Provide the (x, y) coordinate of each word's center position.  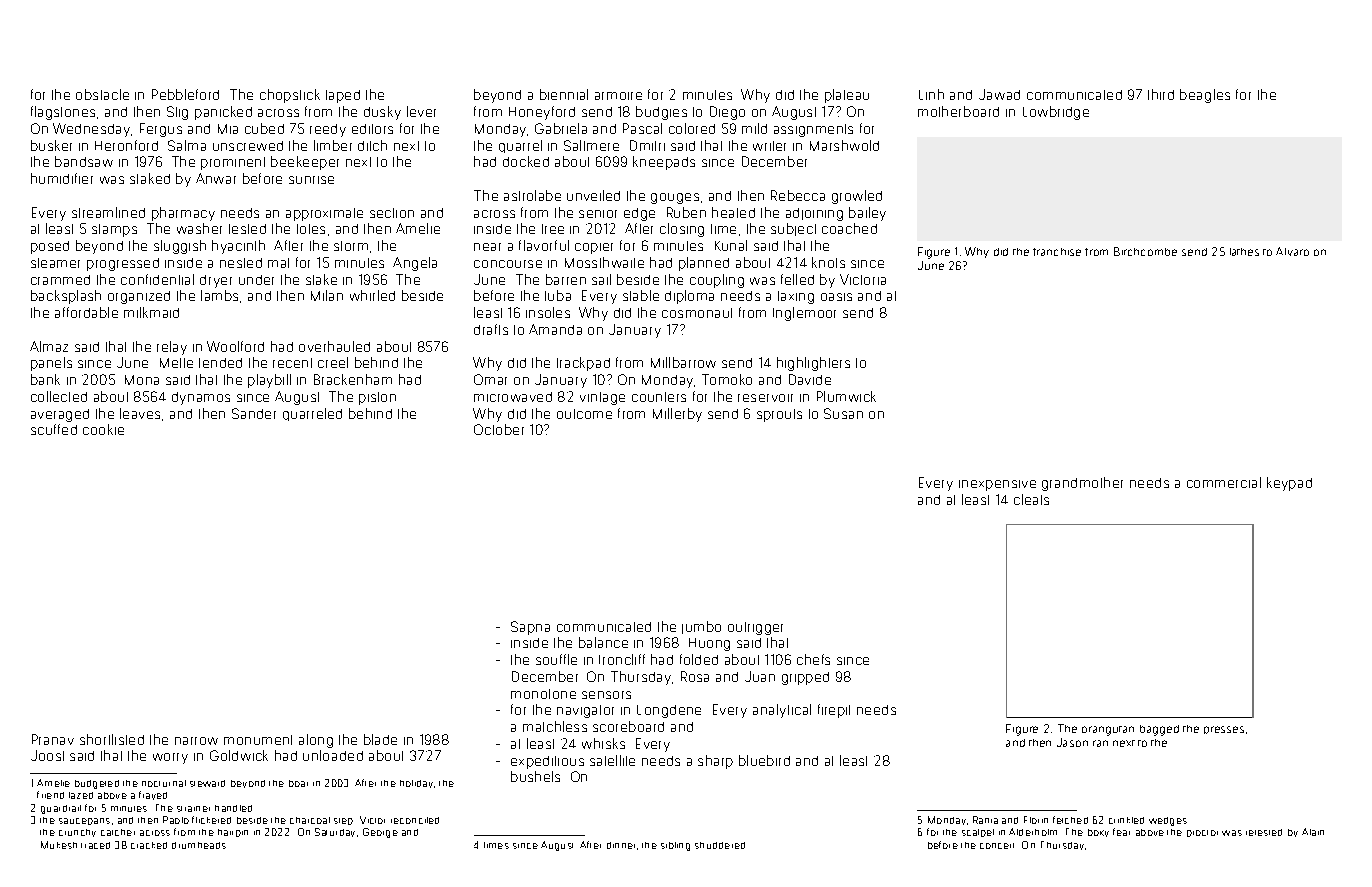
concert (997, 846)
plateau (847, 96)
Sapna (530, 628)
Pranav (53, 739)
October (499, 429)
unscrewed (248, 146)
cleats (1031, 499)
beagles (1205, 96)
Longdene (669, 711)
